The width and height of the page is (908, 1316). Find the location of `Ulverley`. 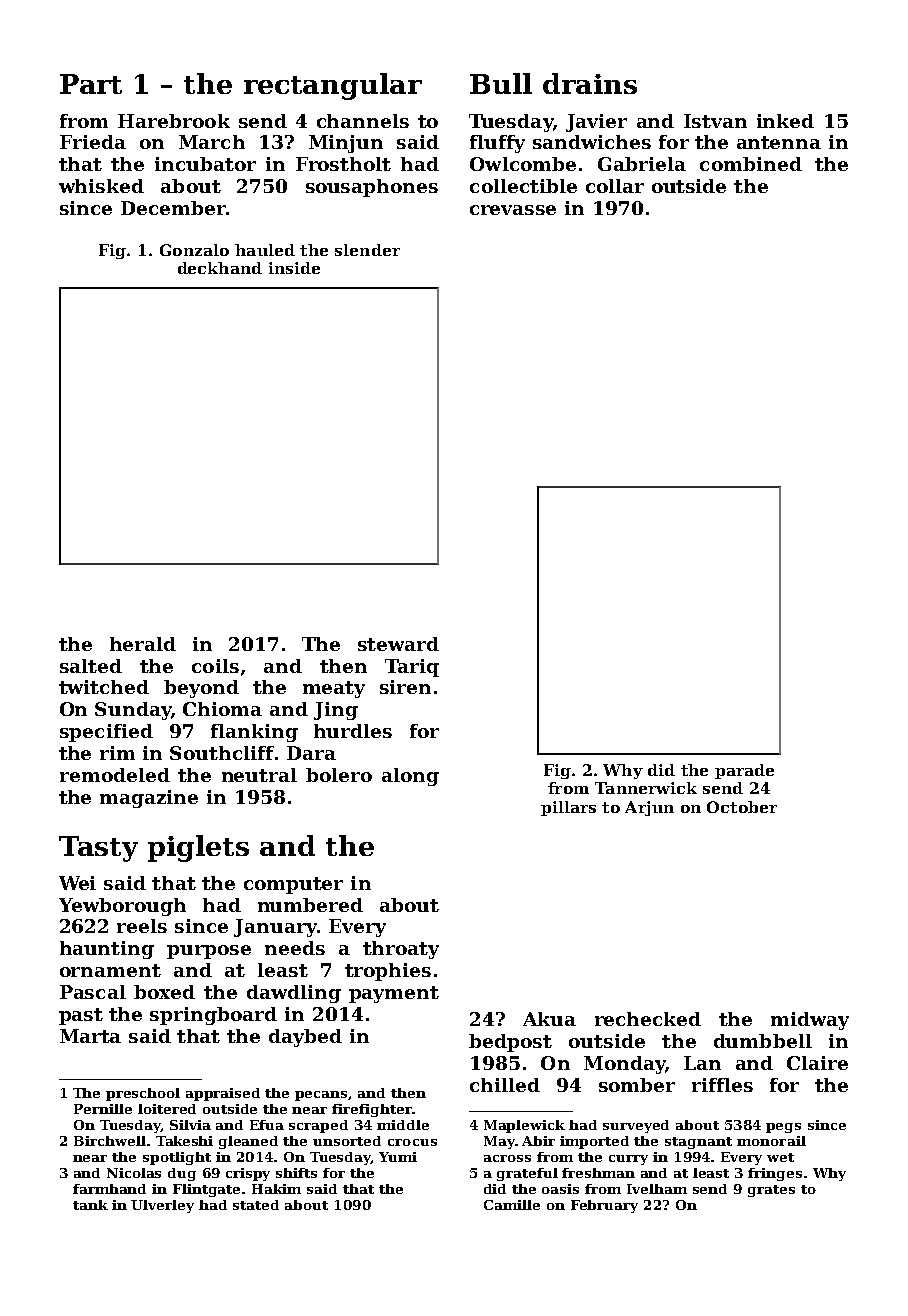

Ulverley is located at coordinates (162, 1206).
